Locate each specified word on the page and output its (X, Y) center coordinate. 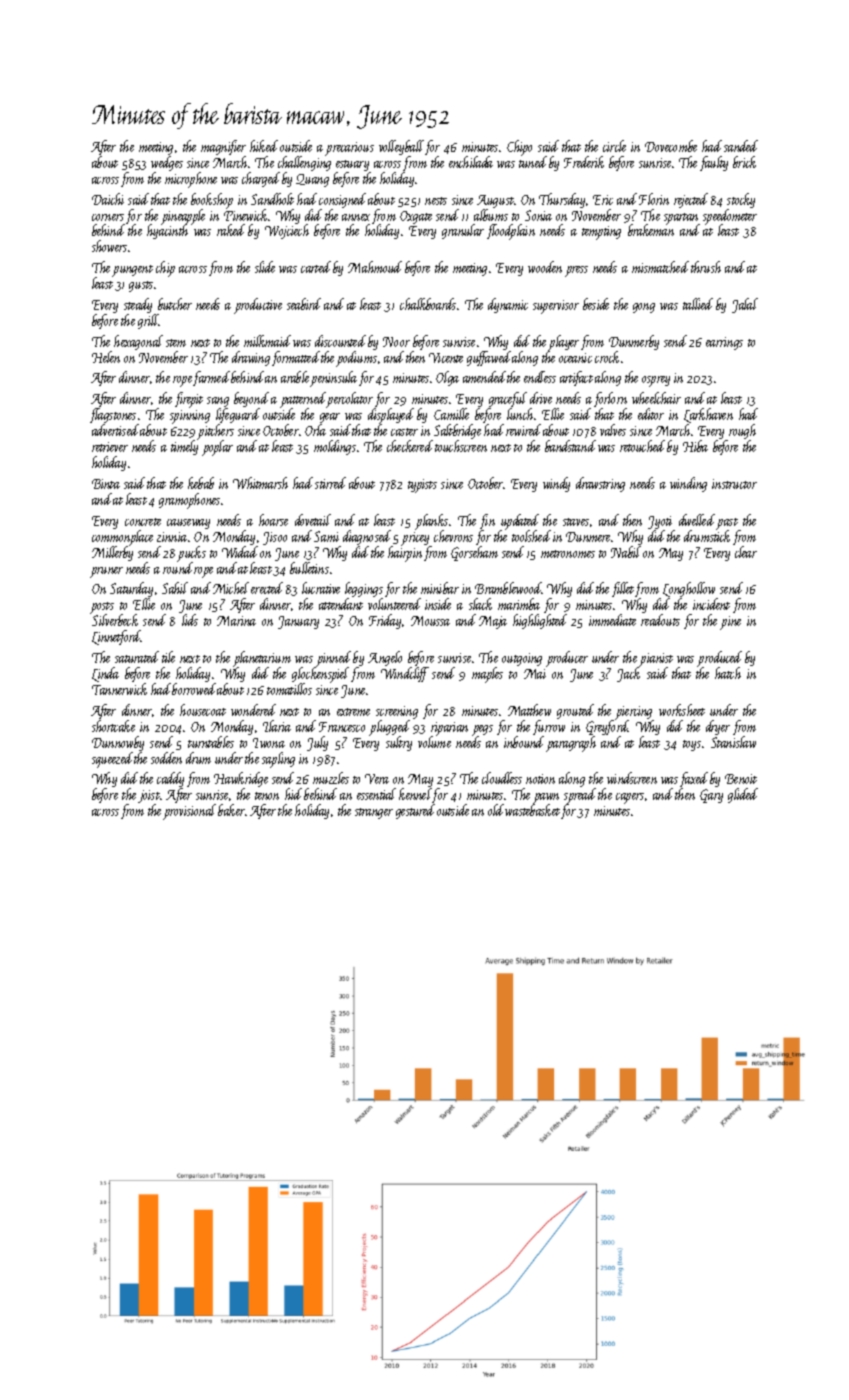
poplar (217, 448)
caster (404, 432)
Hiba (695, 446)
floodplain (511, 232)
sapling (278, 760)
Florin (654, 199)
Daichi (108, 199)
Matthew (529, 710)
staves (576, 522)
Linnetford (116, 637)
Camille (451, 414)
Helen (106, 357)
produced (719, 659)
